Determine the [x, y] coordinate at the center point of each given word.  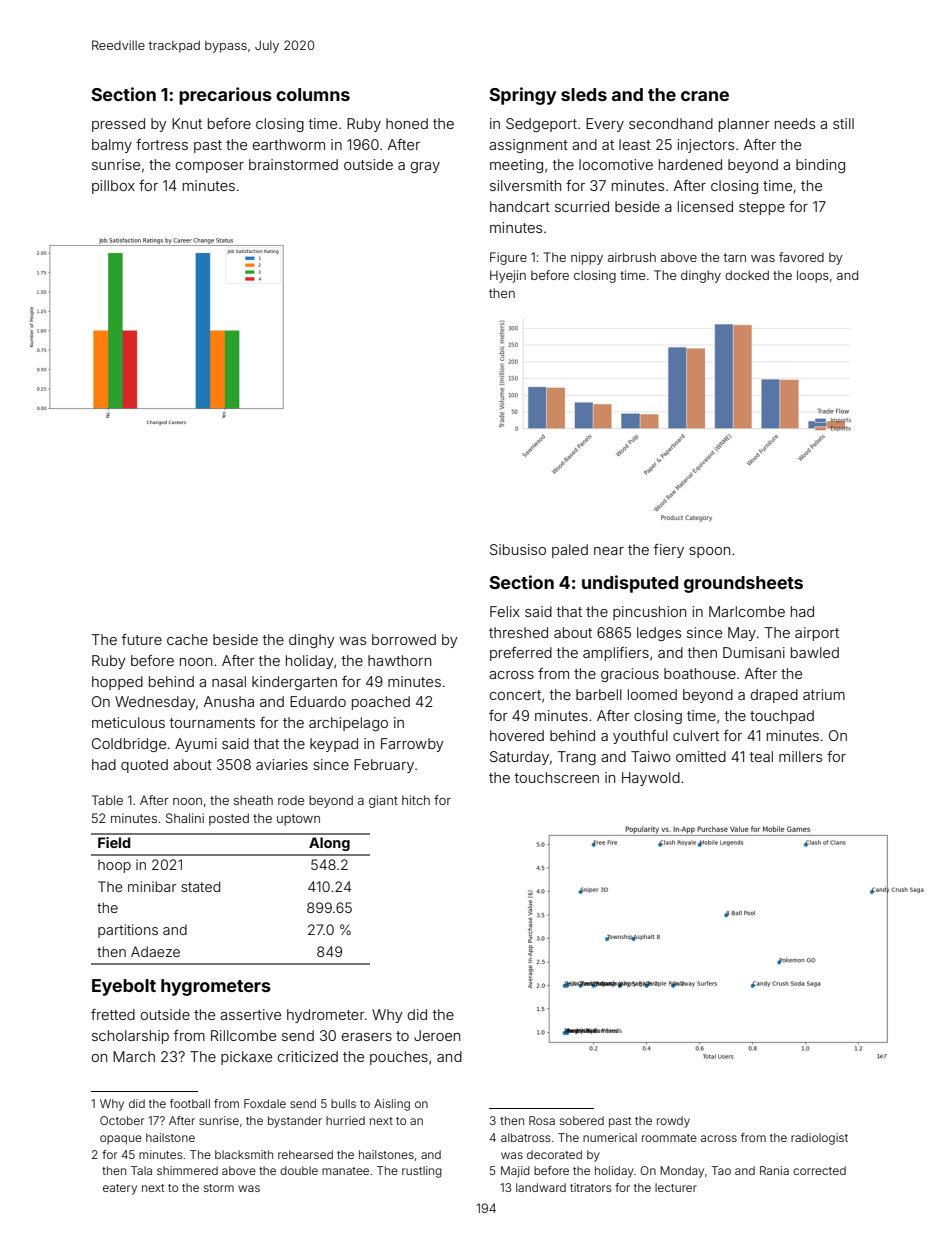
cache [187, 639]
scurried [582, 206]
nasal [229, 681]
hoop [114, 866]
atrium [824, 694]
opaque [121, 1140]
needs [795, 123]
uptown [298, 820]
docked [747, 275]
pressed [118, 125]
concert [515, 695]
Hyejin [508, 276]
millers [800, 756]
